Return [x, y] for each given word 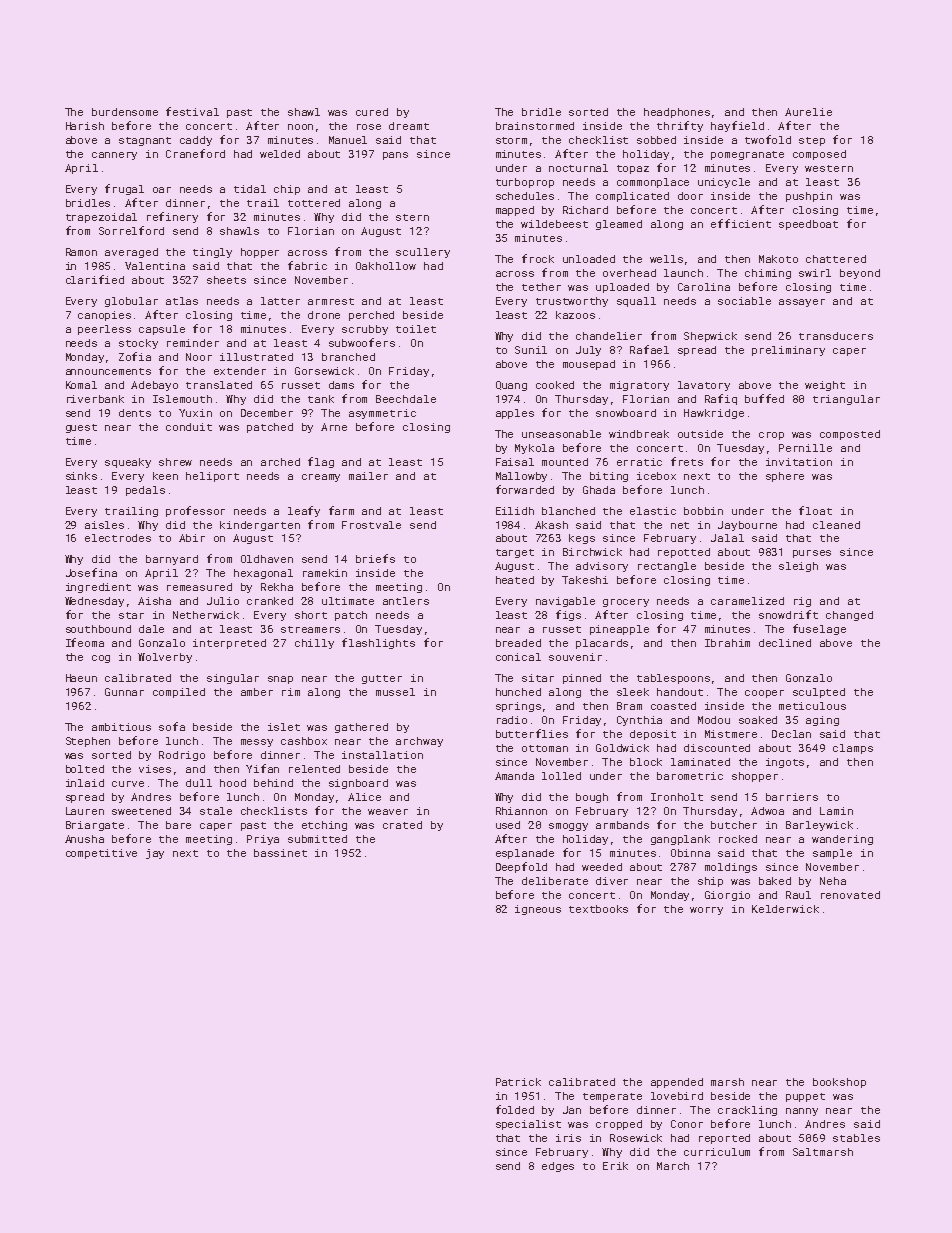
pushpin [809, 197]
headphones [677, 113]
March [673, 1166]
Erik [615, 1166]
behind [273, 783]
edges [558, 1167]
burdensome [125, 112]
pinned [582, 679]
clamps [853, 749]
